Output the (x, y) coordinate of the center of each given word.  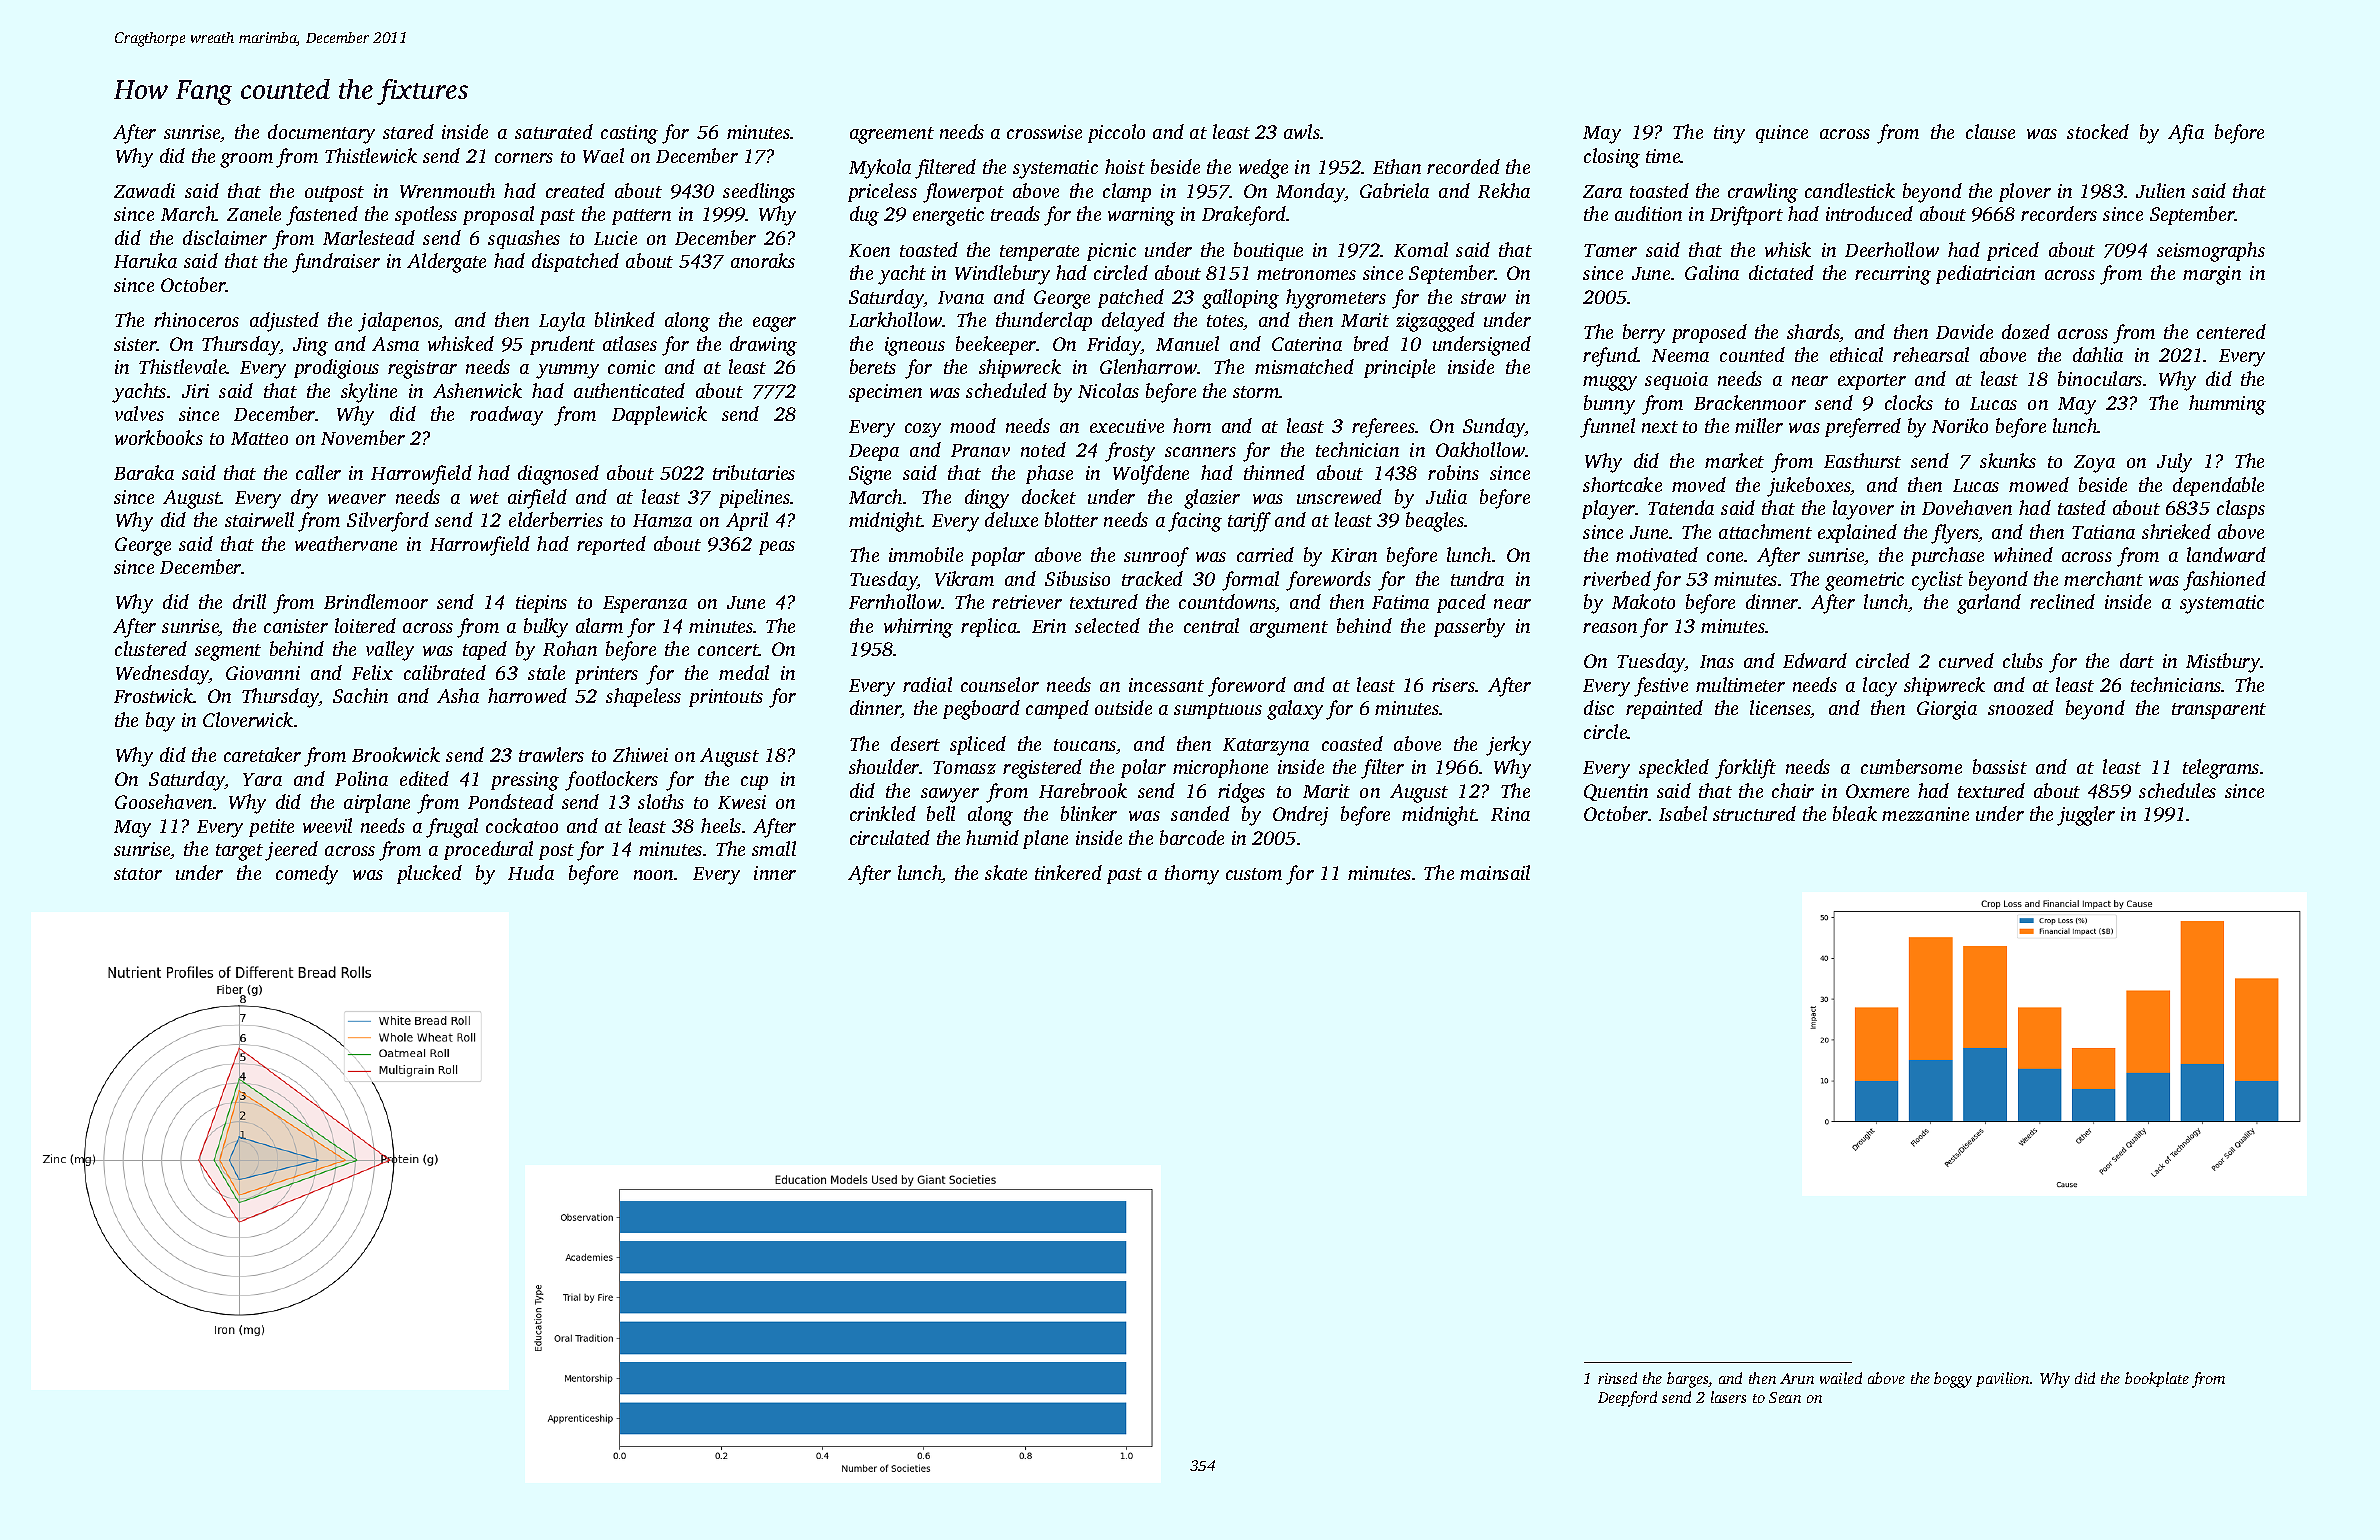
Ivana (961, 297)
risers (1454, 685)
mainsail (1495, 872)
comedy (307, 875)
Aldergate (446, 263)
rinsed (1617, 1378)
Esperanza (645, 604)
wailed (1841, 1378)
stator (138, 874)
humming (2227, 405)
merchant (2103, 578)
